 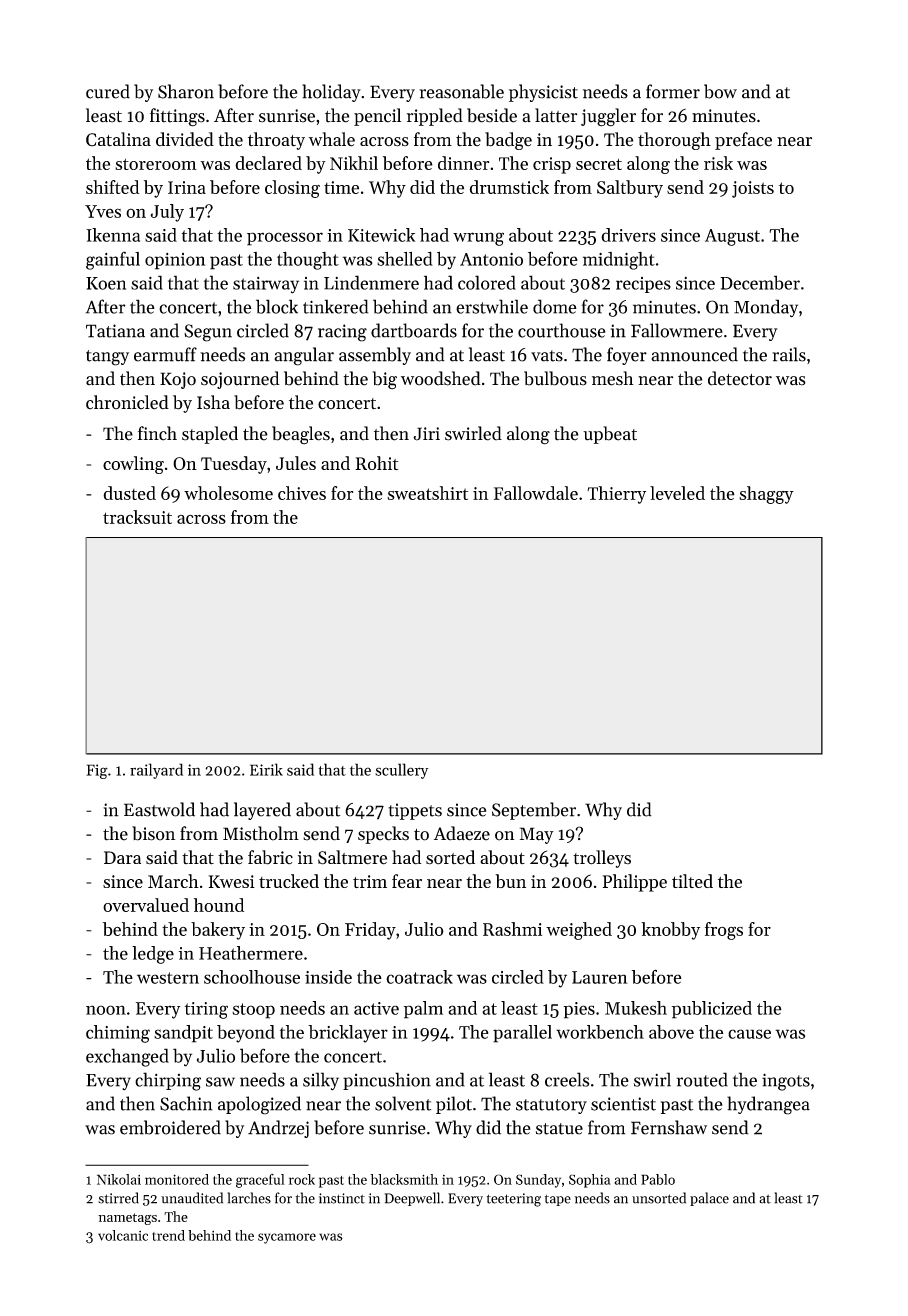 I want to click on cured, so click(x=108, y=91).
